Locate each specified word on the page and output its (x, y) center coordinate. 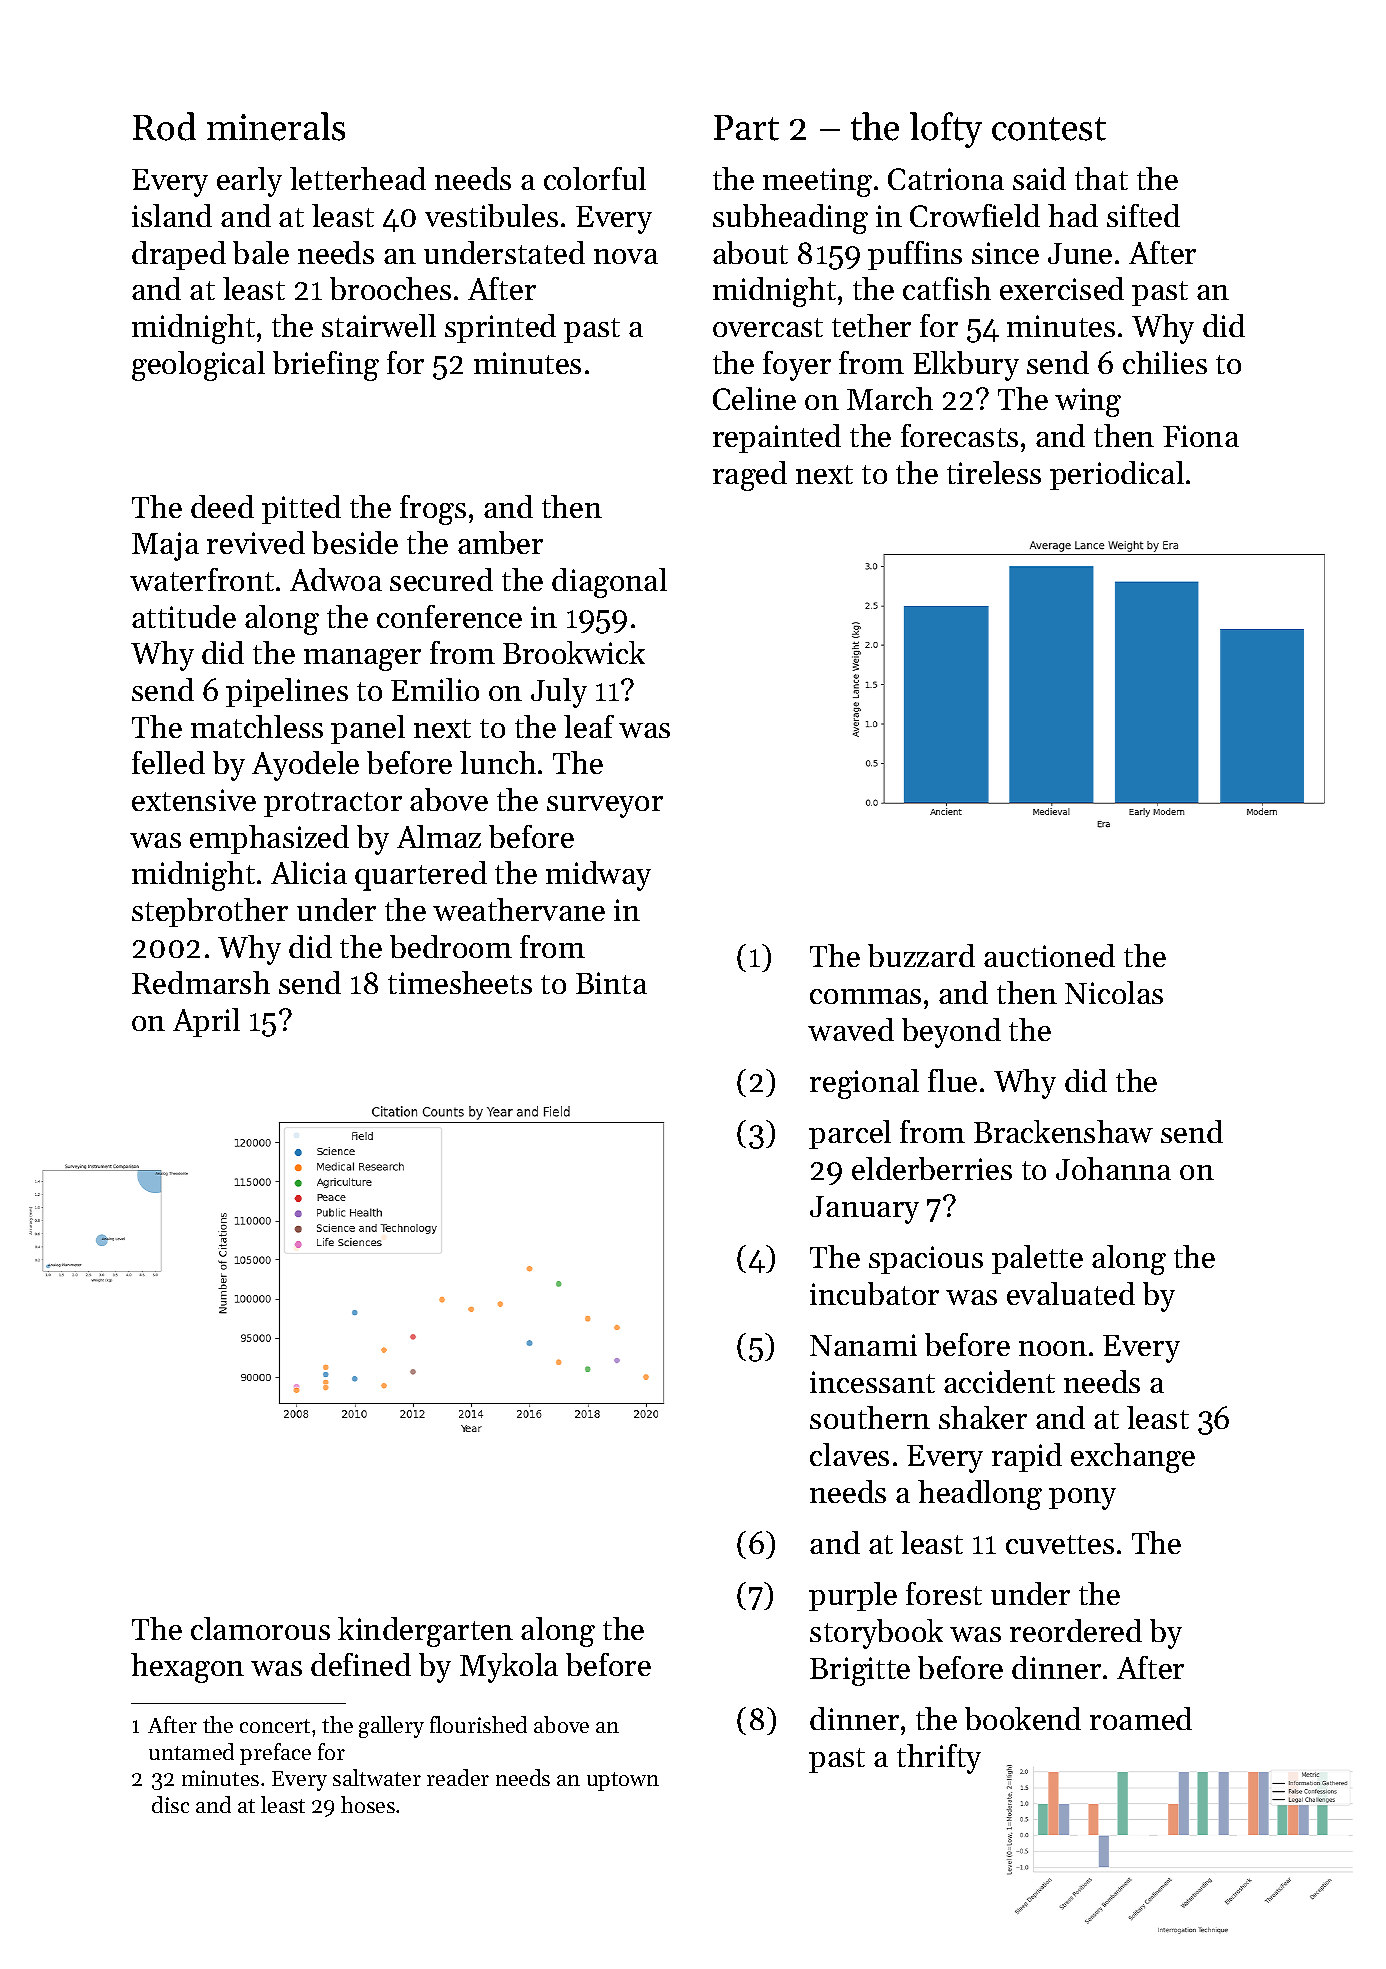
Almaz (439, 836)
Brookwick (574, 652)
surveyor (605, 807)
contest (1049, 129)
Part (746, 128)
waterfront (202, 579)
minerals (276, 126)
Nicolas (1114, 992)
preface (275, 1754)
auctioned (1049, 955)
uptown (623, 1781)
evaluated (1071, 1293)
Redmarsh (201, 982)
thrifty (939, 1759)
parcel (850, 1134)
